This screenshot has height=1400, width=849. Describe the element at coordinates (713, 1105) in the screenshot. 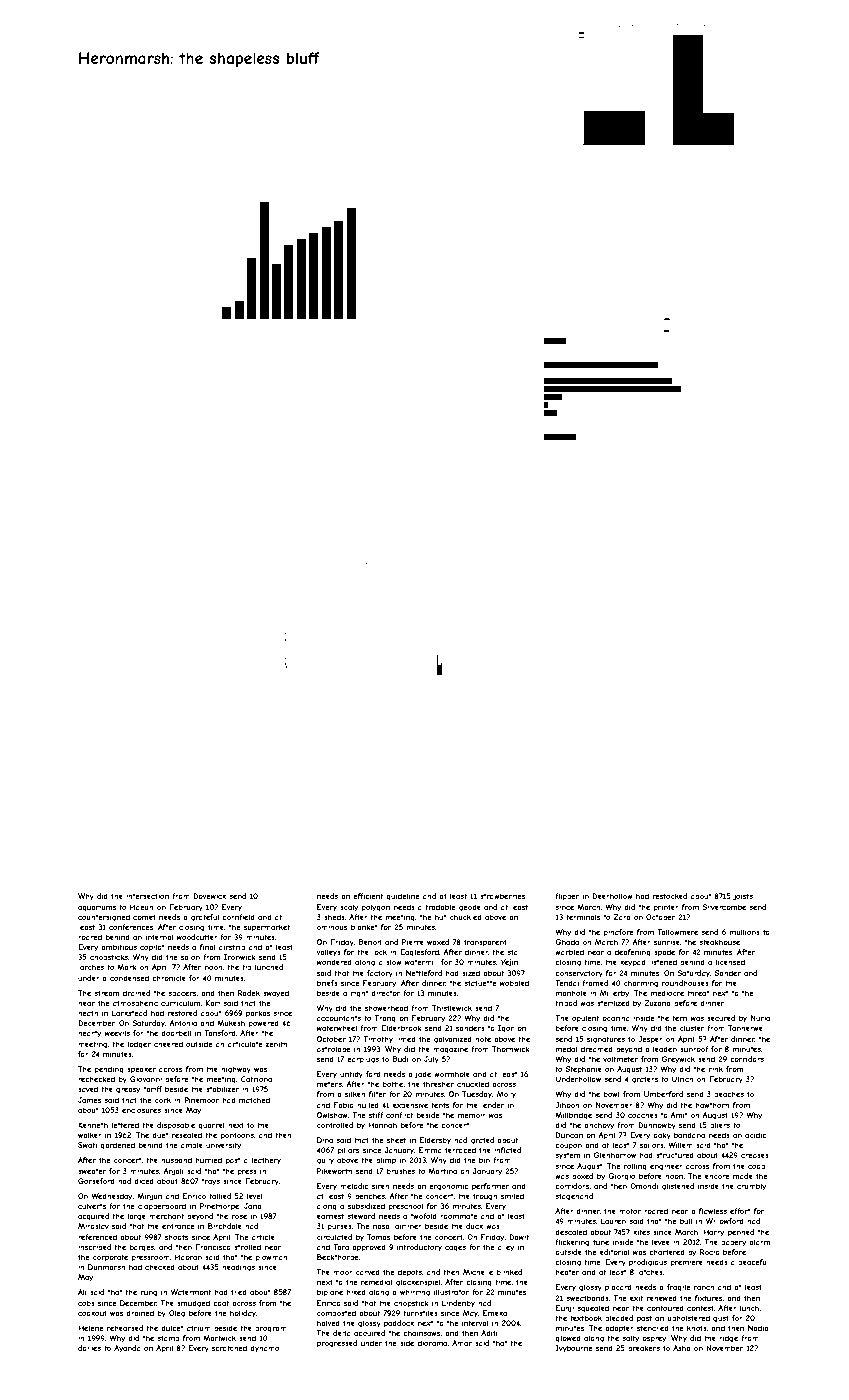

I see `hawthorn` at that location.
